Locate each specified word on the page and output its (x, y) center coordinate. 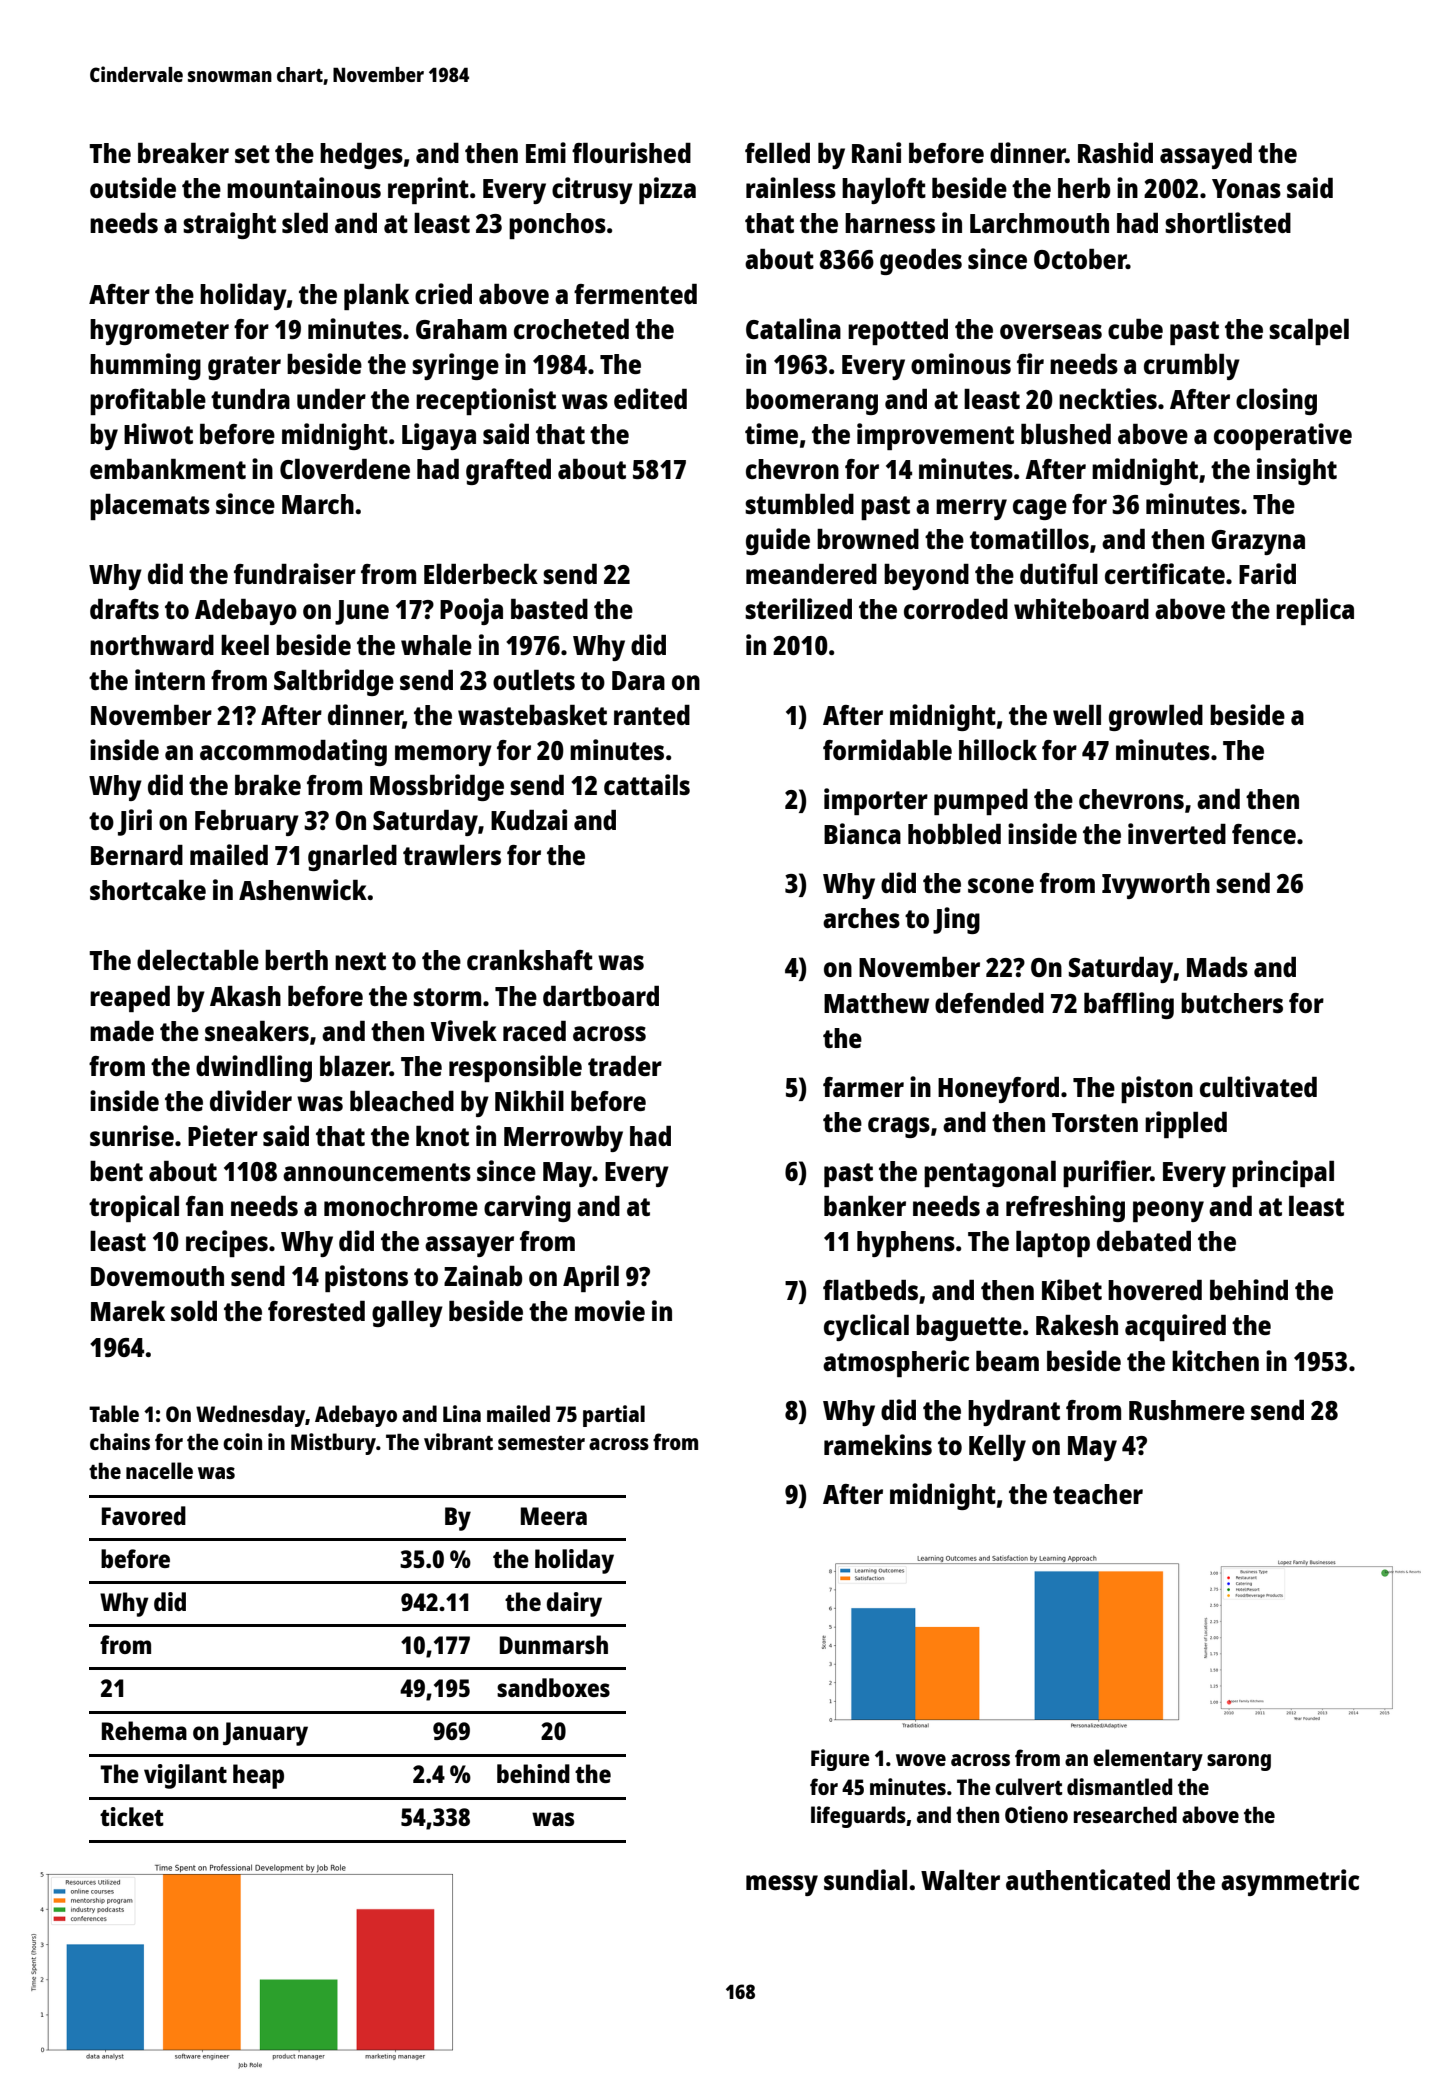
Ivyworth (1156, 886)
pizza (667, 190)
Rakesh (1077, 1325)
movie (610, 1310)
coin (242, 1441)
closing (1276, 401)
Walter (960, 1880)
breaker (183, 153)
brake (268, 785)
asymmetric (1290, 1882)
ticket (132, 1816)
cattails (647, 784)
